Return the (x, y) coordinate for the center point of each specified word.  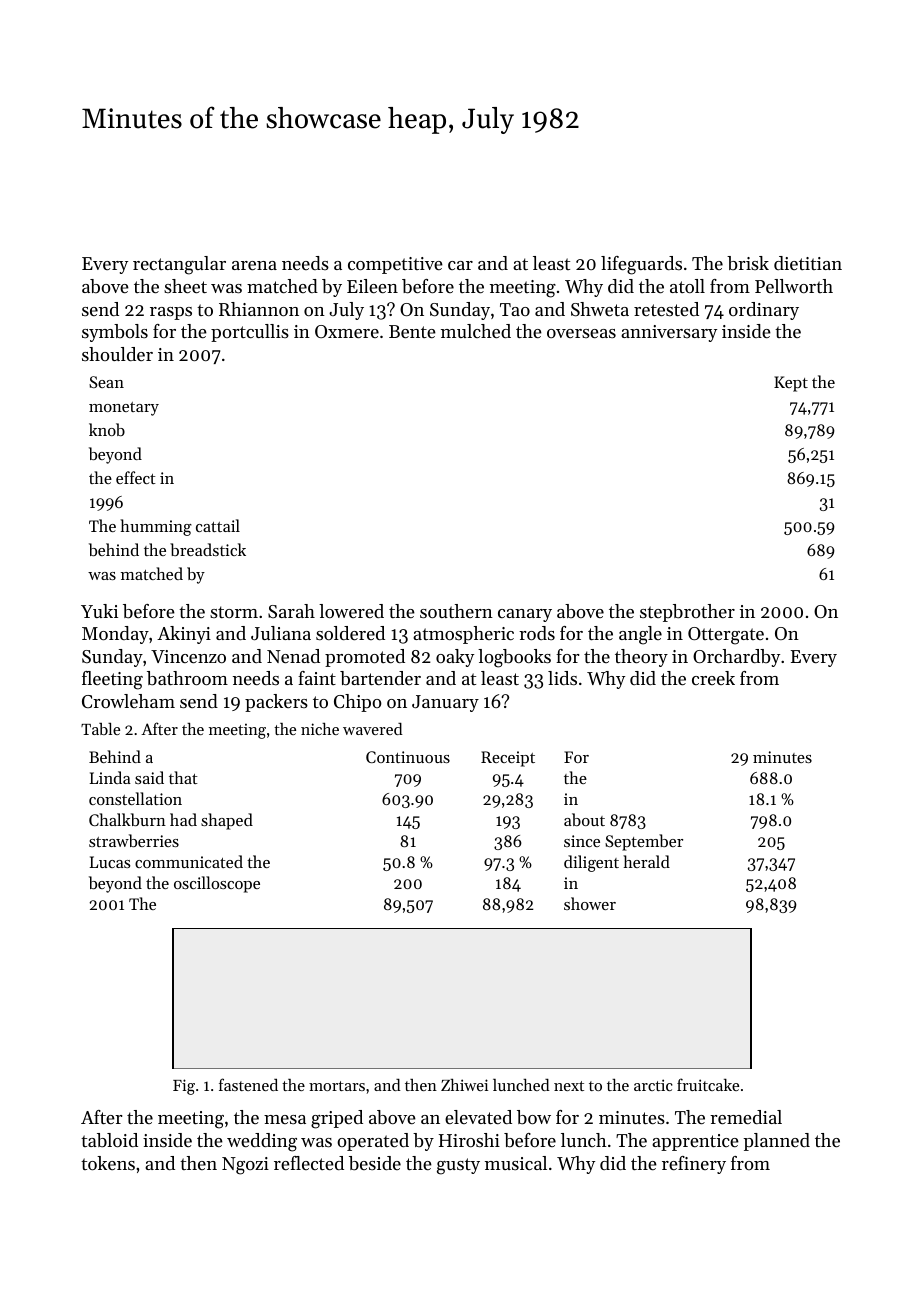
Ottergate (726, 636)
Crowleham (128, 701)
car (460, 265)
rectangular (179, 265)
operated (373, 1142)
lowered (351, 611)
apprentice (695, 1142)
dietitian (808, 263)
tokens (108, 1163)
